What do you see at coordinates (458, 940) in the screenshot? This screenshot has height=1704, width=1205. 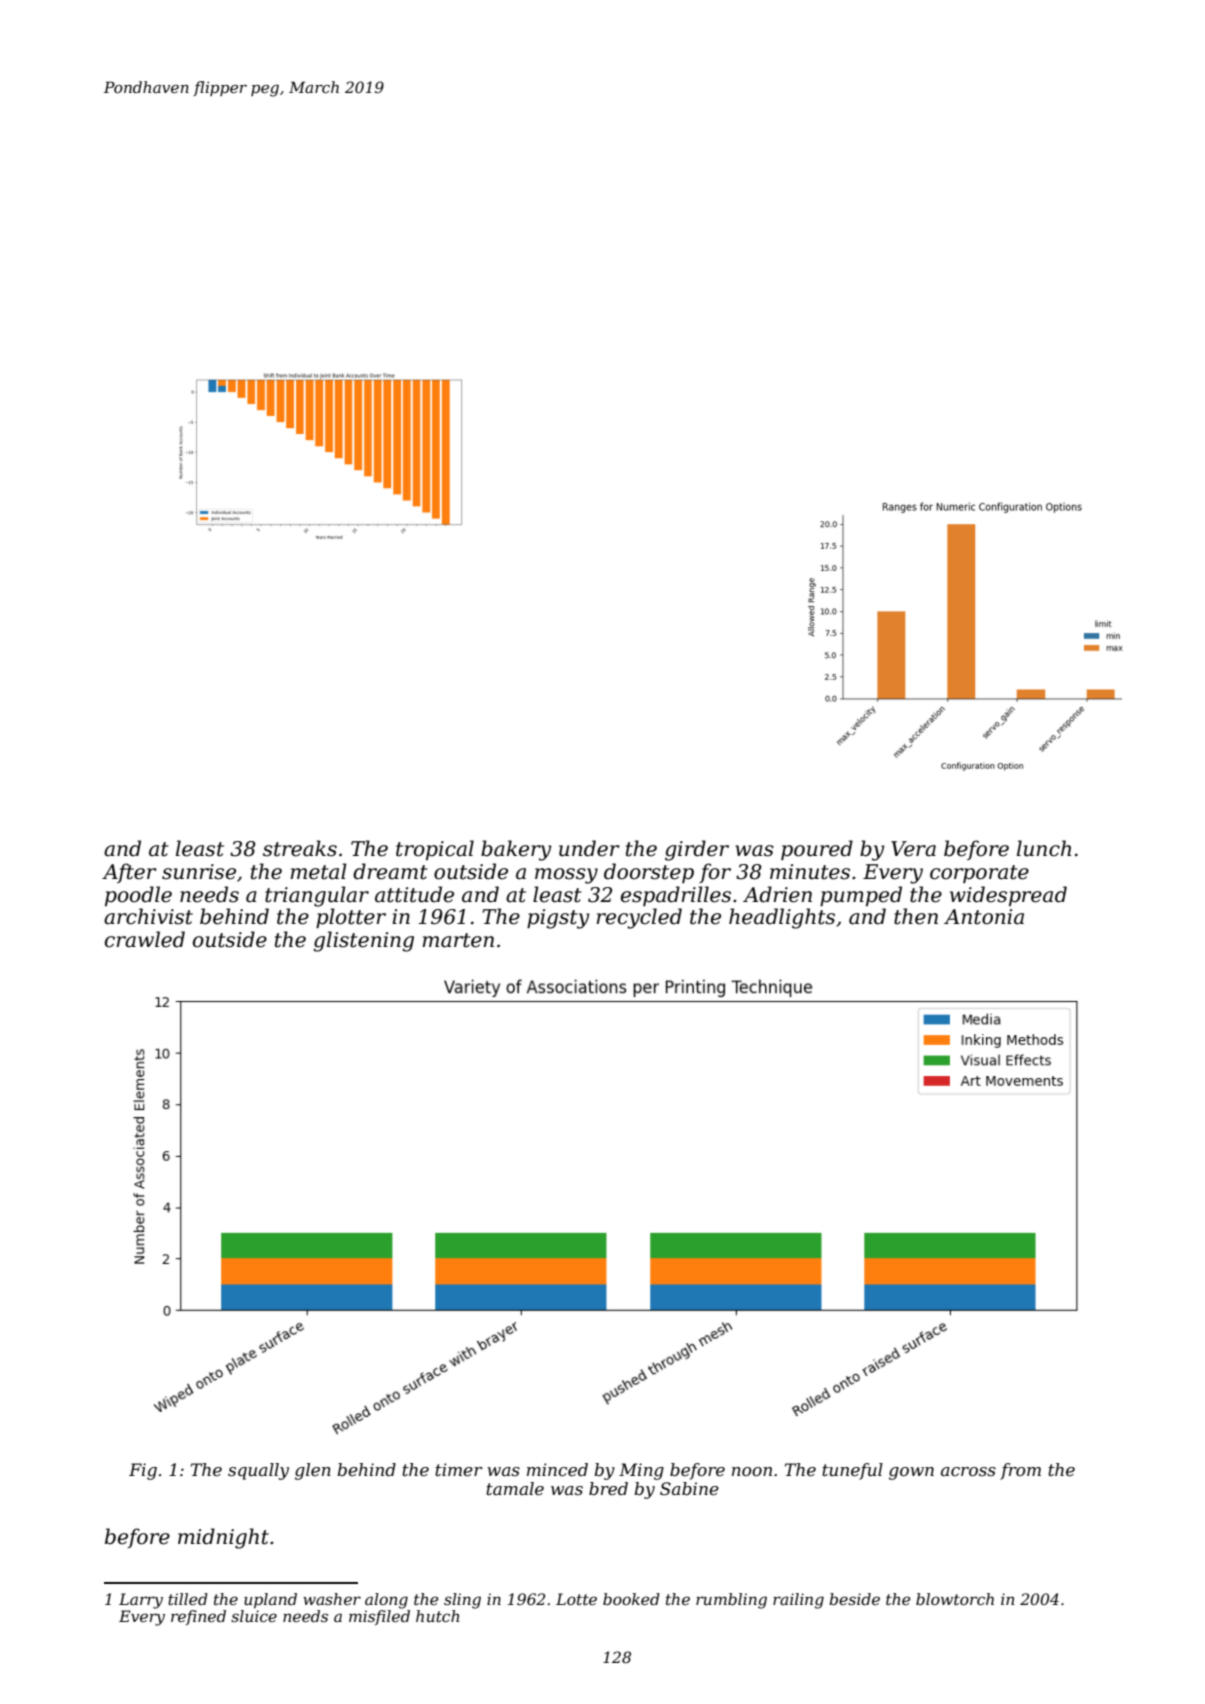 I see `marten` at bounding box center [458, 940].
